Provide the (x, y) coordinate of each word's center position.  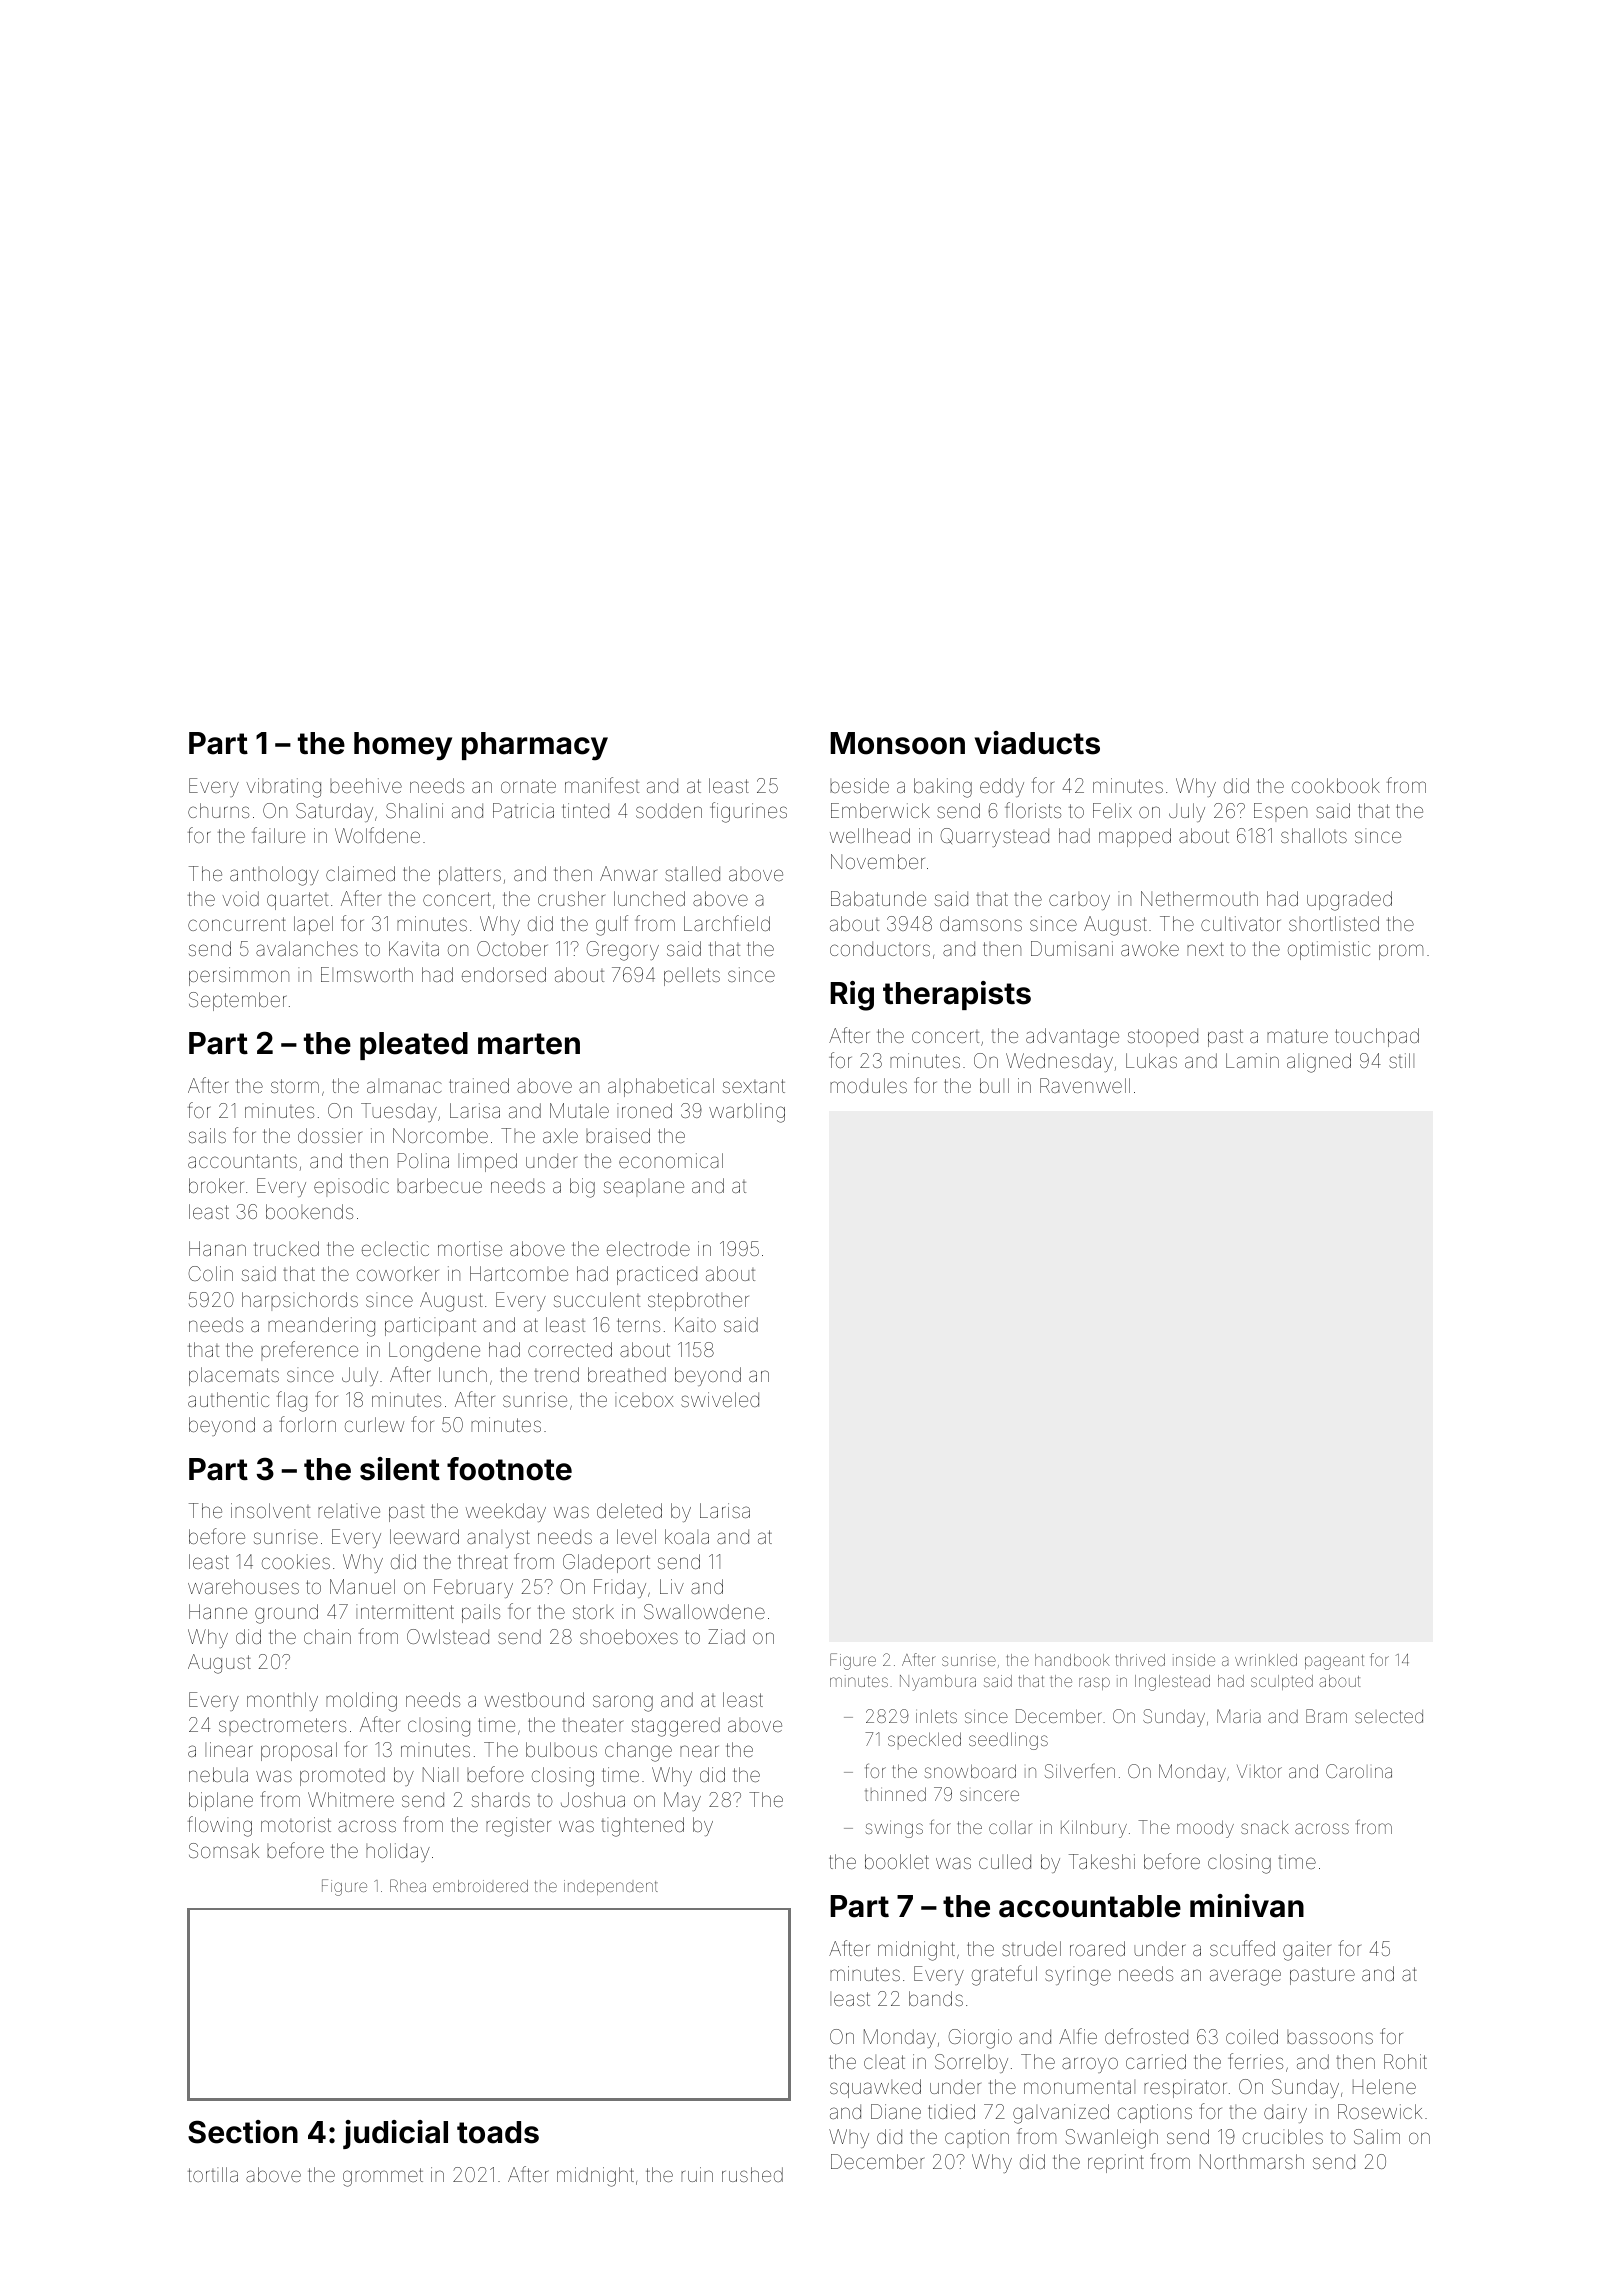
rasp (1094, 1683)
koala (687, 1536)
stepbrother (698, 1301)
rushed (752, 2174)
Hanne (218, 1611)
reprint (1116, 2163)
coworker (398, 1273)
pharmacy (535, 746)
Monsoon (897, 743)
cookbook (1336, 785)
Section (243, 2132)
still (1401, 1060)
